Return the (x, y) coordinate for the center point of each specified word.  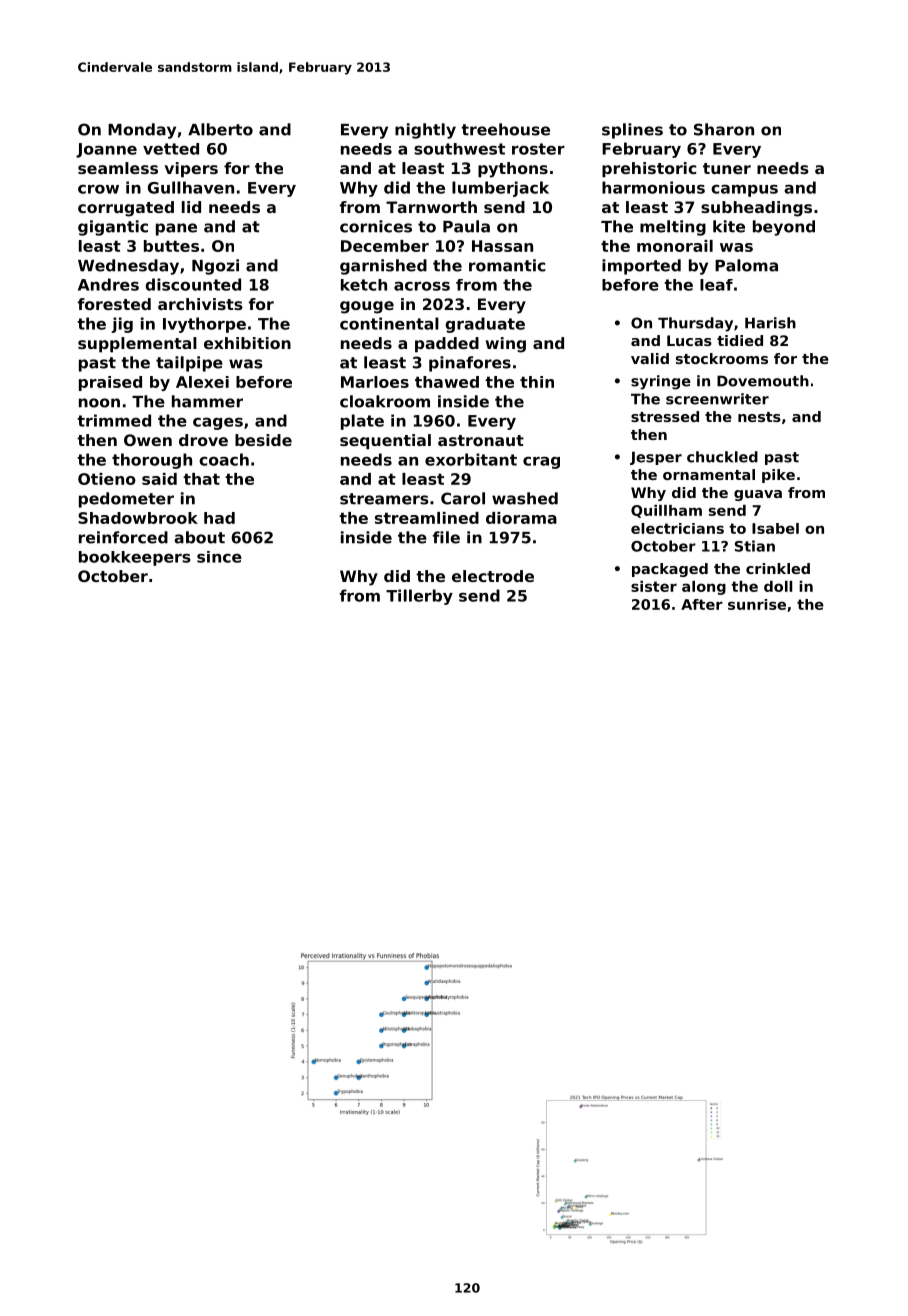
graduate (485, 325)
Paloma (746, 265)
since (219, 557)
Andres (108, 284)
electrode (493, 576)
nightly (425, 131)
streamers (384, 499)
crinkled (778, 568)
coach (224, 459)
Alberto (220, 129)
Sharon (724, 129)
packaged (670, 570)
